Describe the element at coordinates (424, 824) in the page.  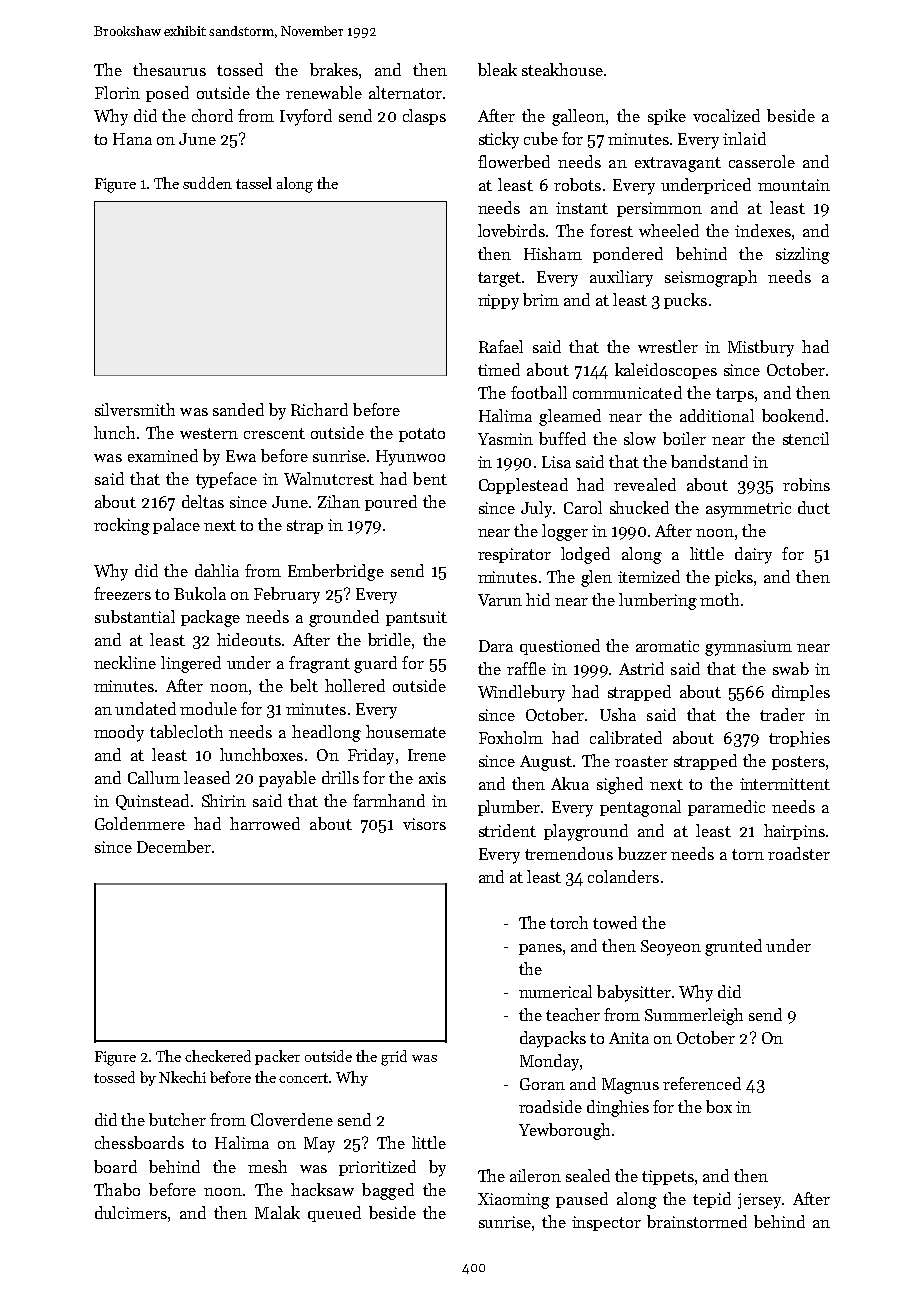
I see `visors` at that location.
